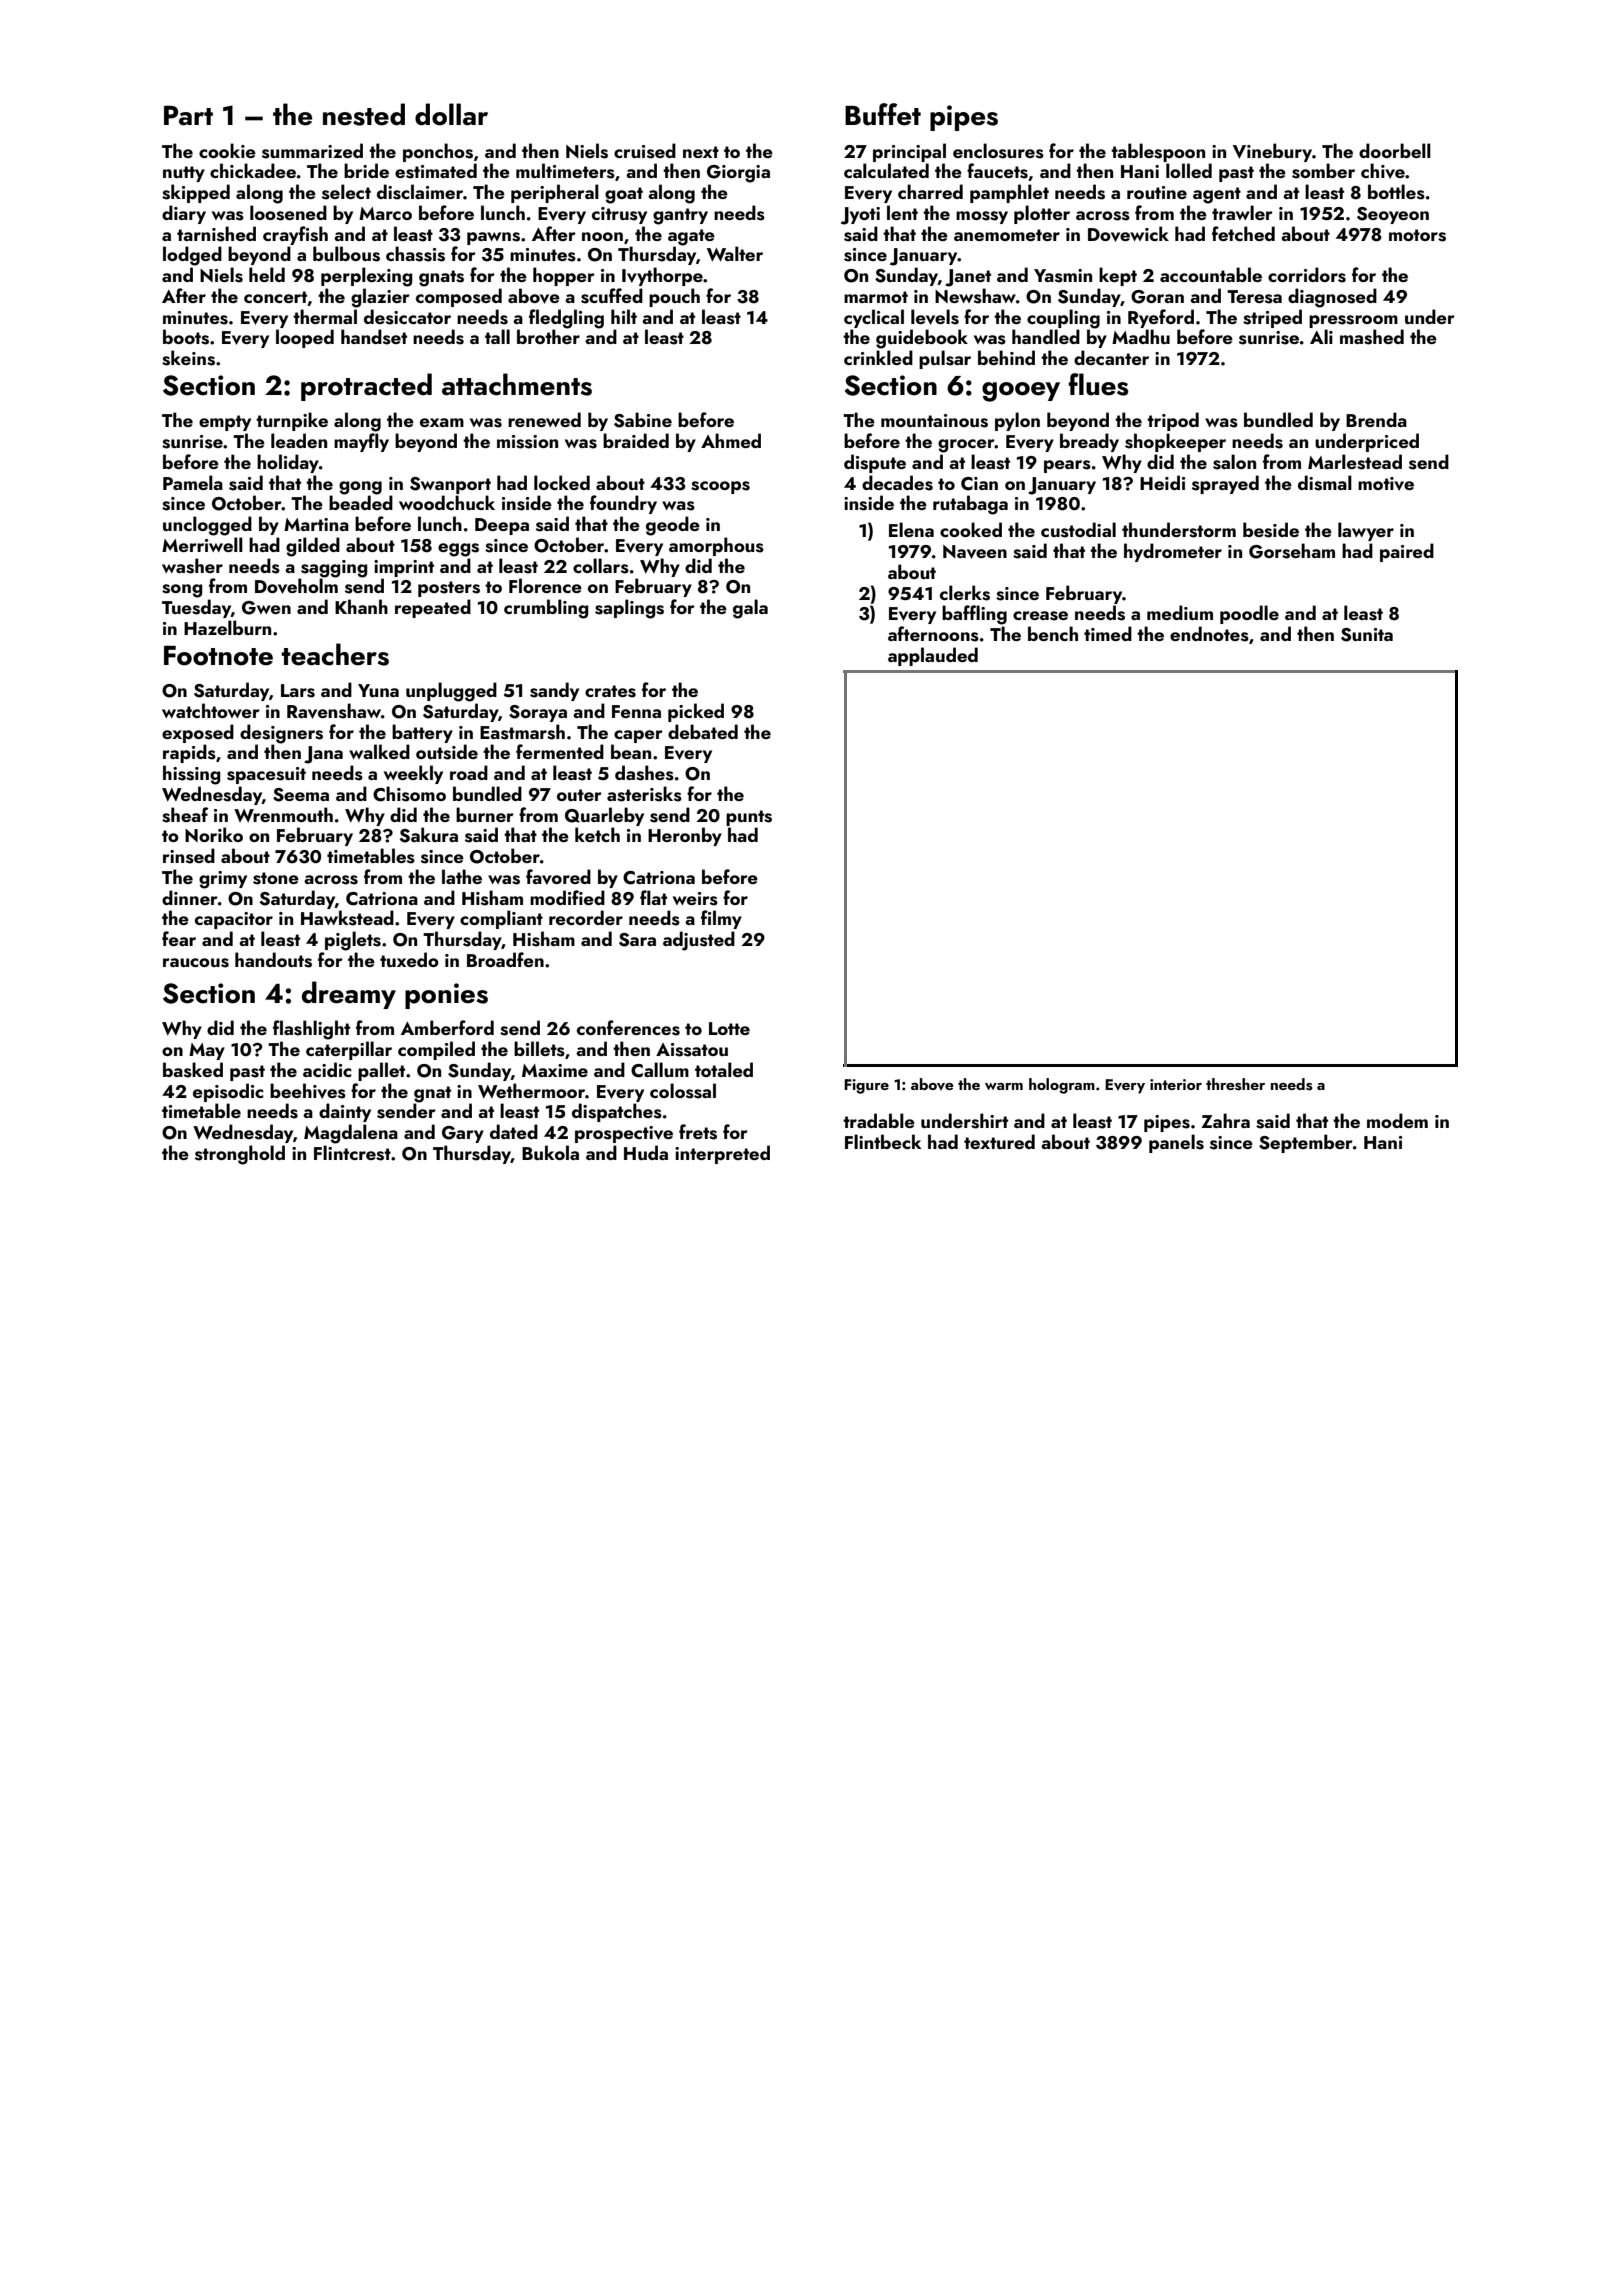 The height and width of the screenshot is (2292, 1620). Describe the element at coordinates (436, 1050) in the screenshot. I see `compiled` at that location.
